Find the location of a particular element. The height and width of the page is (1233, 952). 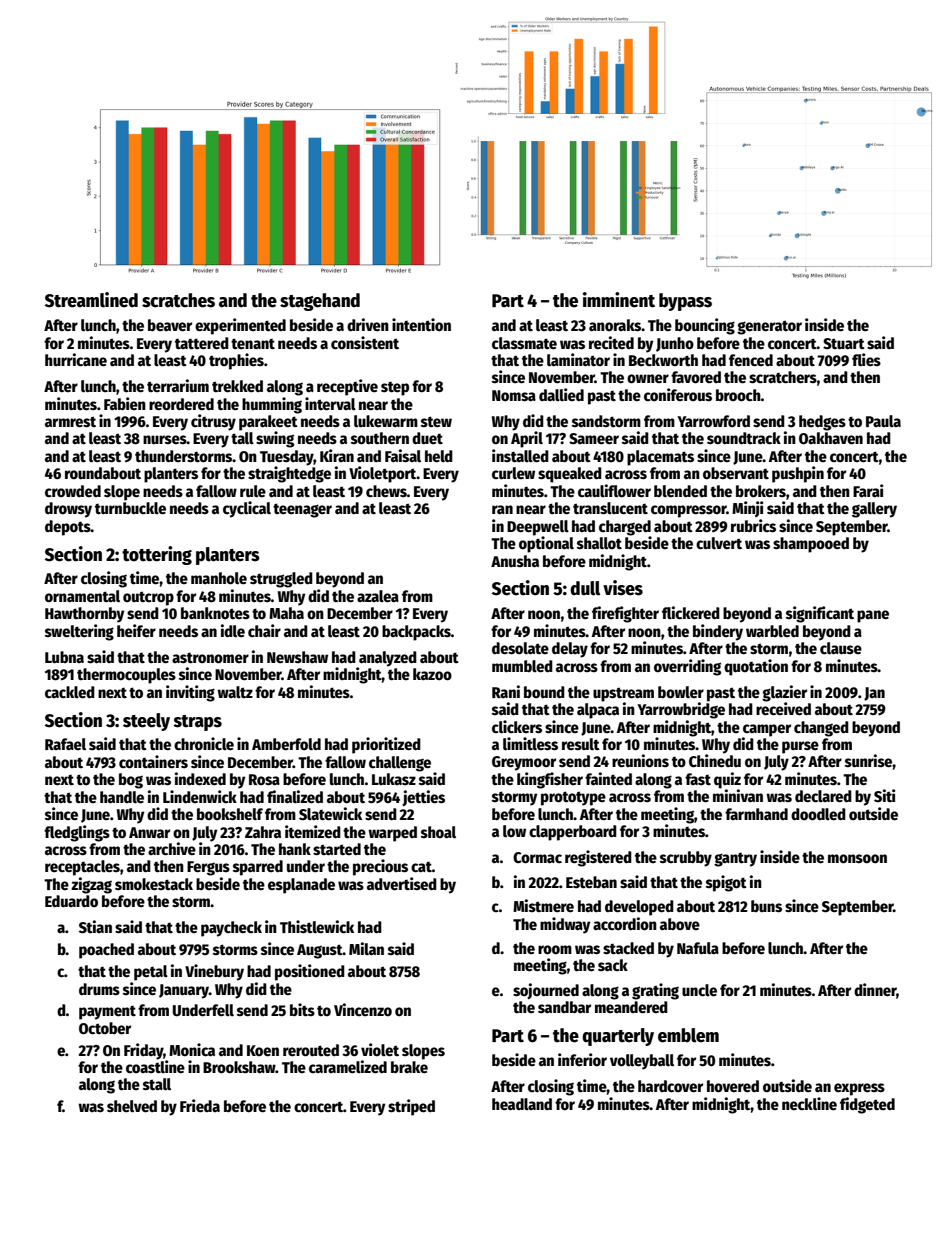

glazier is located at coordinates (784, 693).
